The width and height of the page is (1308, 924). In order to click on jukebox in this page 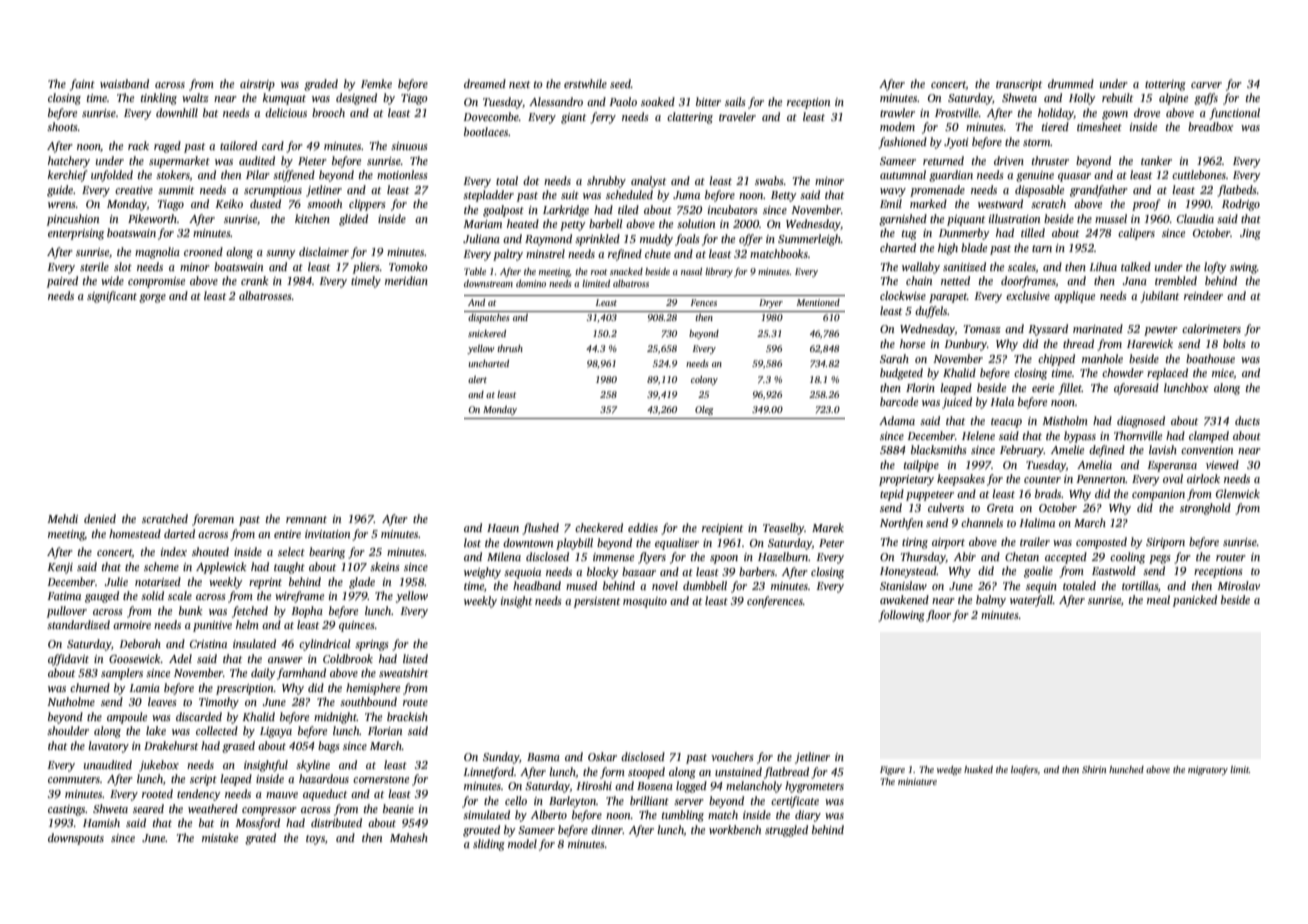, I will do `click(159, 766)`.
